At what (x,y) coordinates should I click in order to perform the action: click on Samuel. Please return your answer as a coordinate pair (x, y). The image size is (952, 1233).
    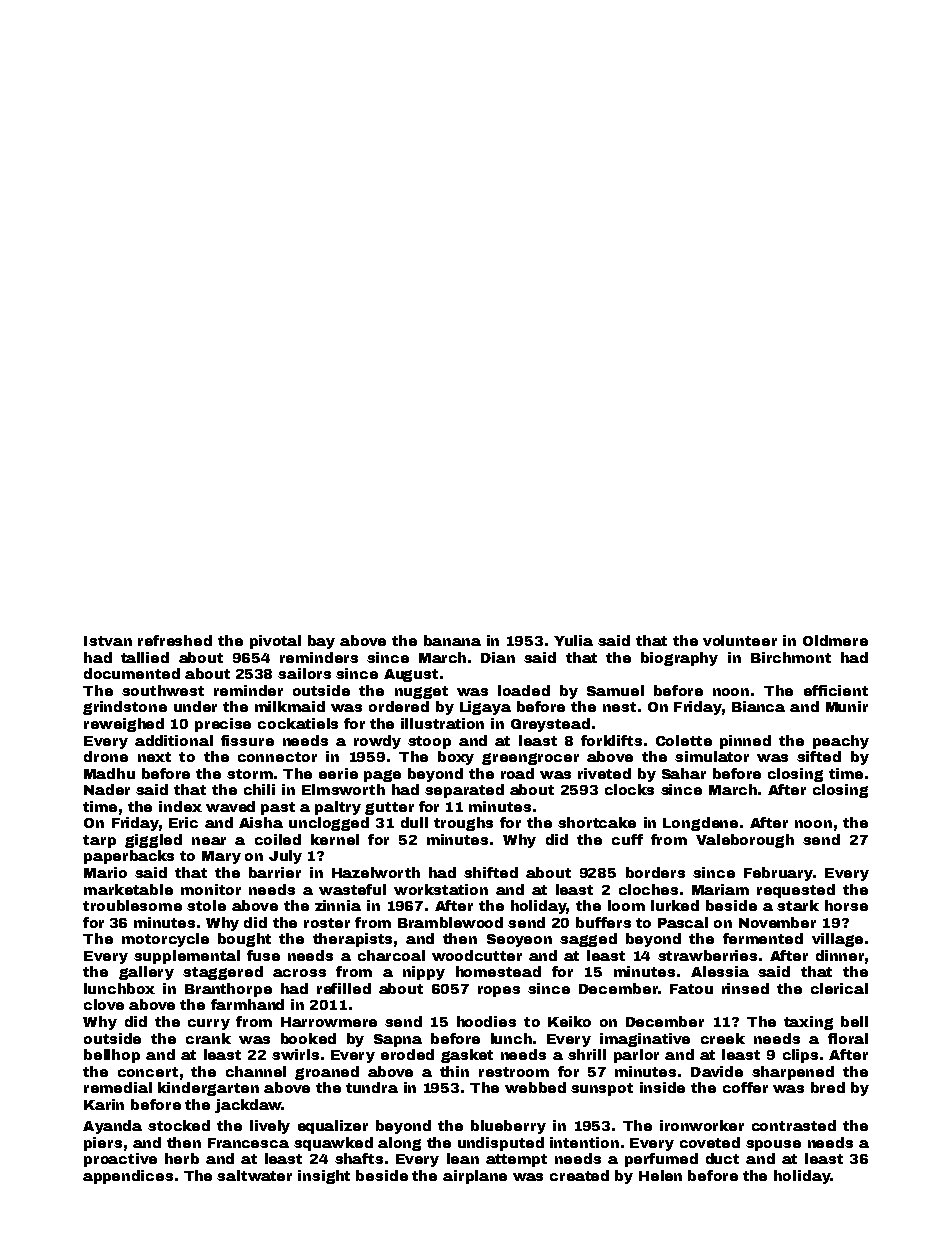
    Looking at the image, I should click on (615, 690).
